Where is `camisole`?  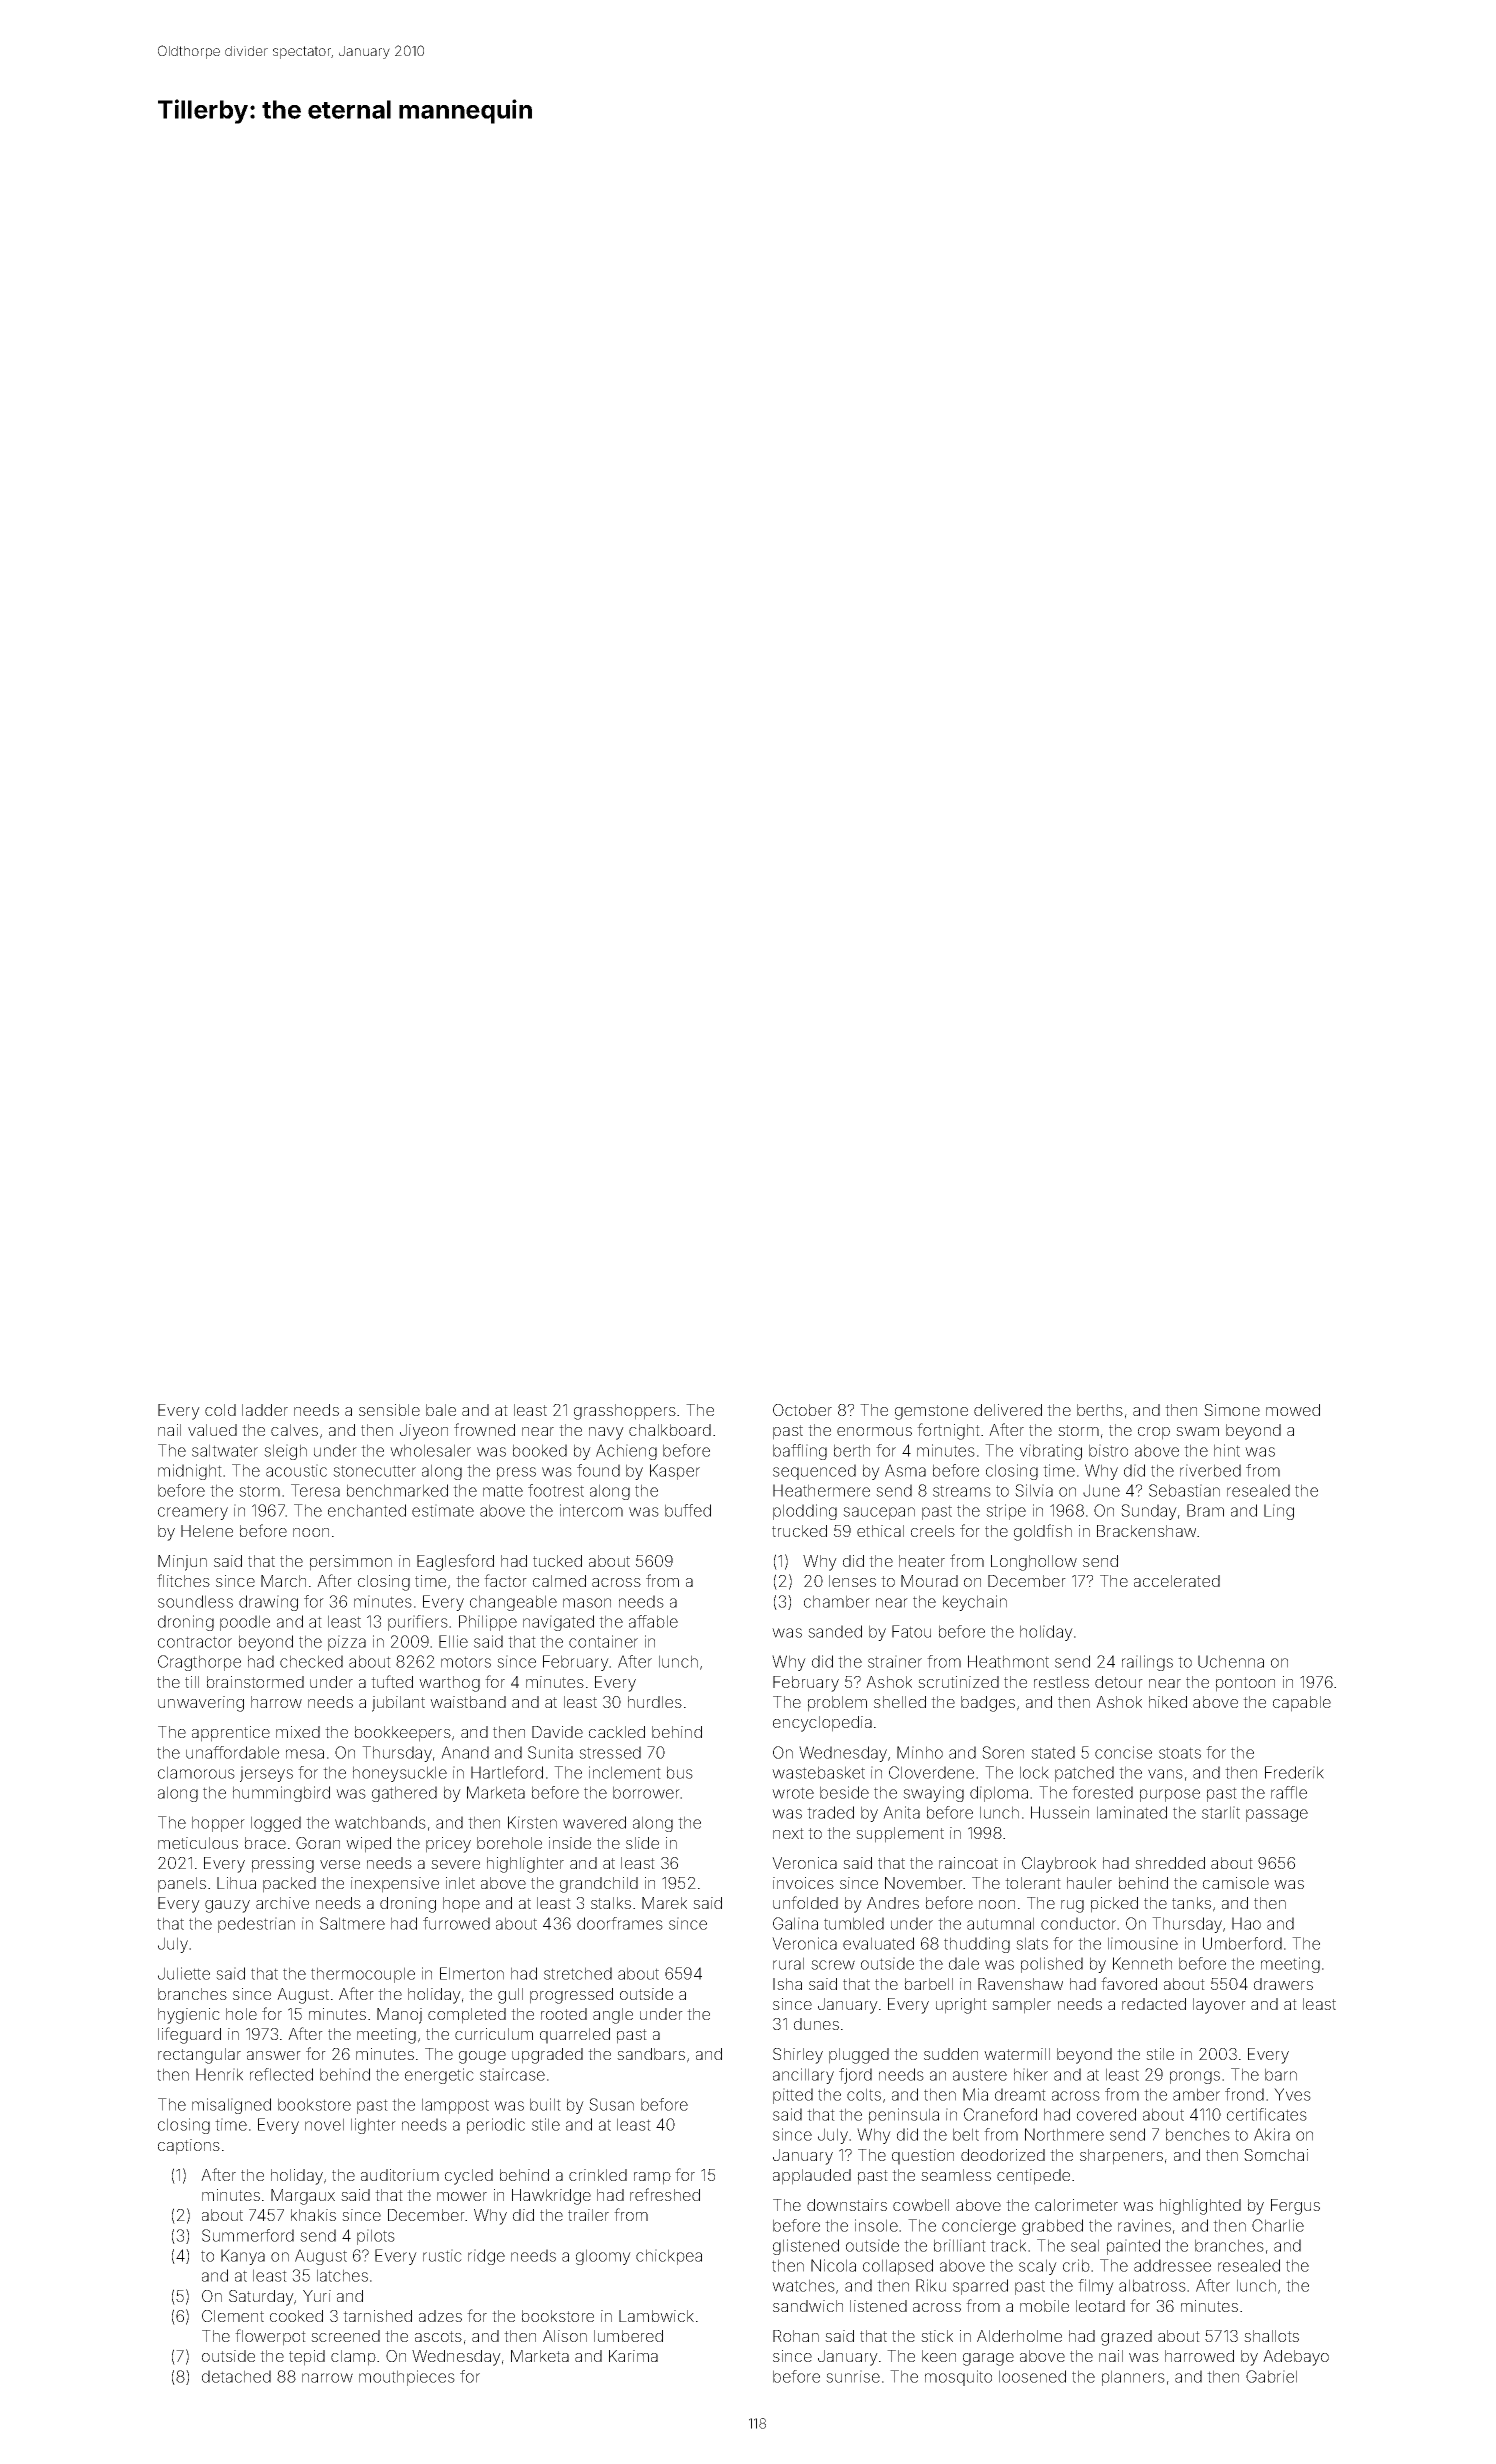
camisole is located at coordinates (1236, 1883).
